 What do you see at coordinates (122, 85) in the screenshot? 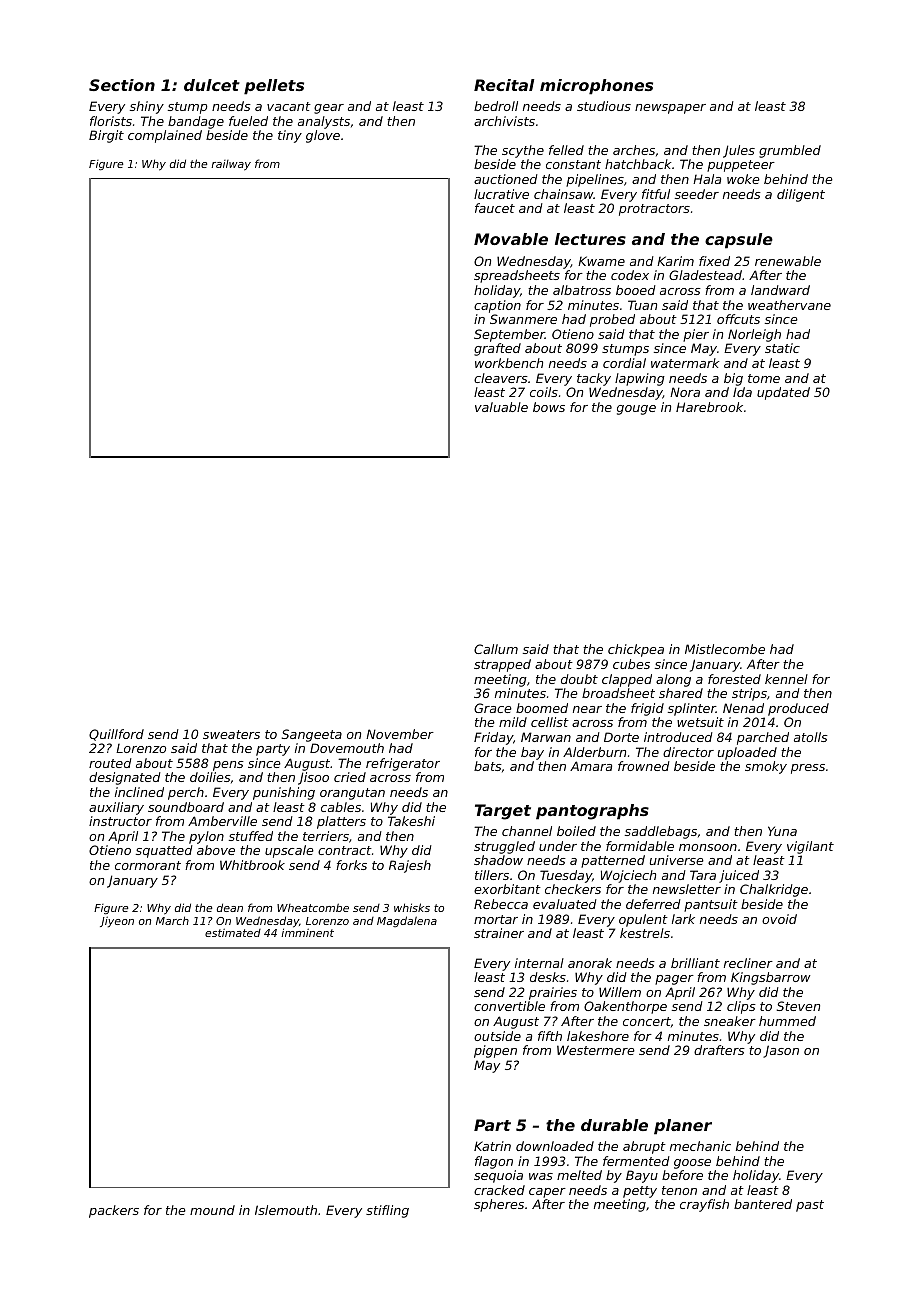
I see `Section` at bounding box center [122, 85].
